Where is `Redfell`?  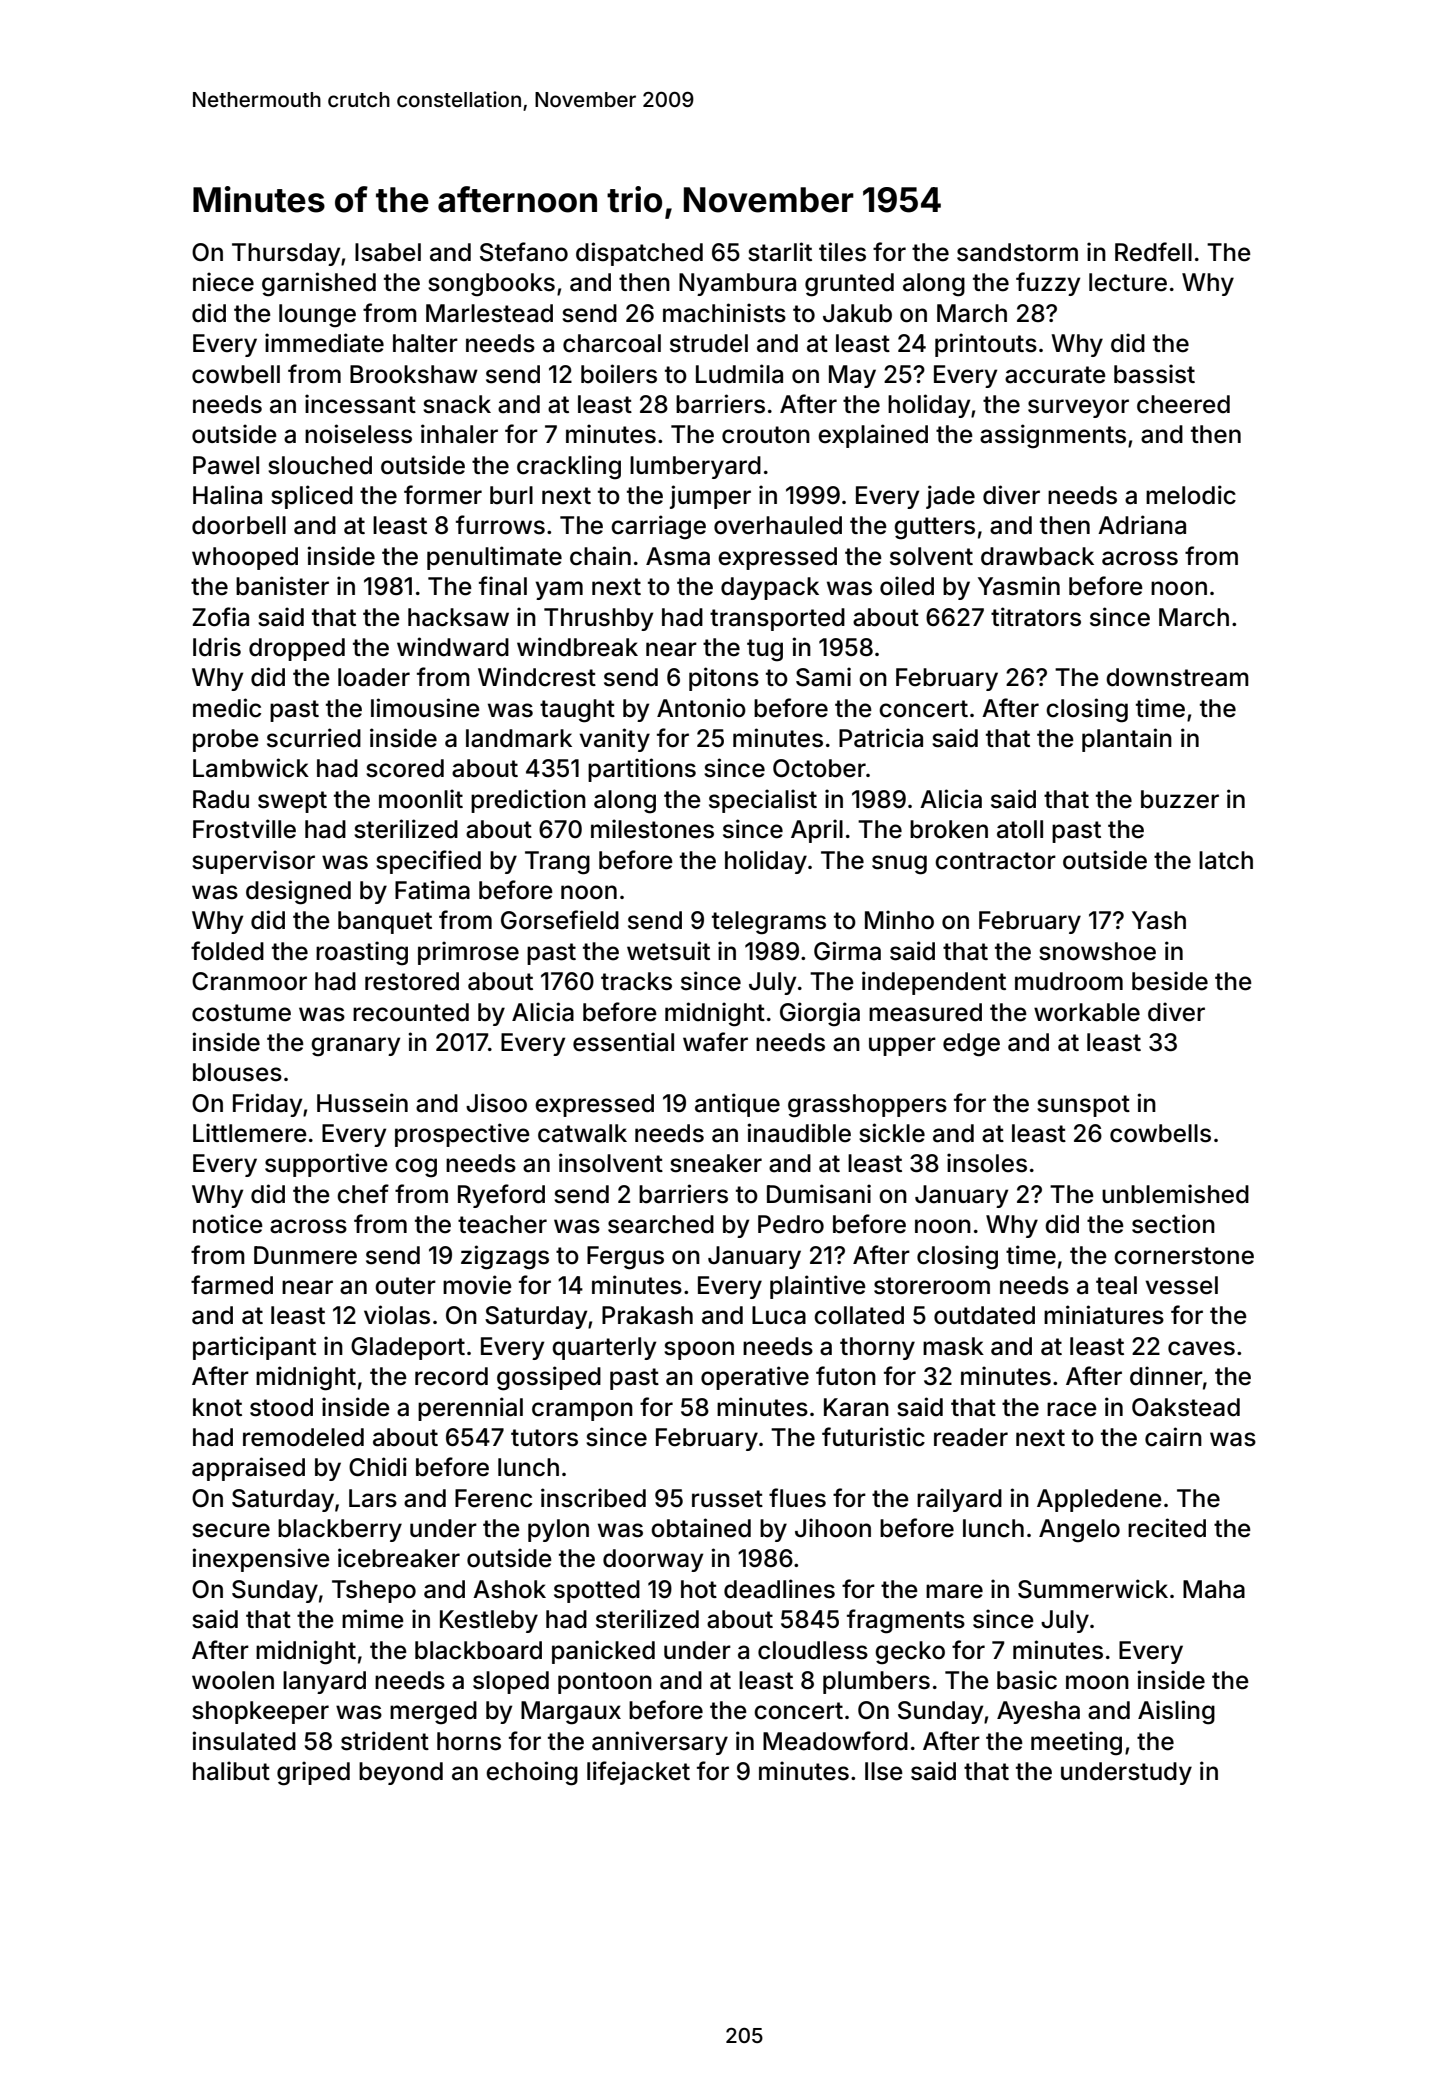
Redfell is located at coordinates (1153, 252).
